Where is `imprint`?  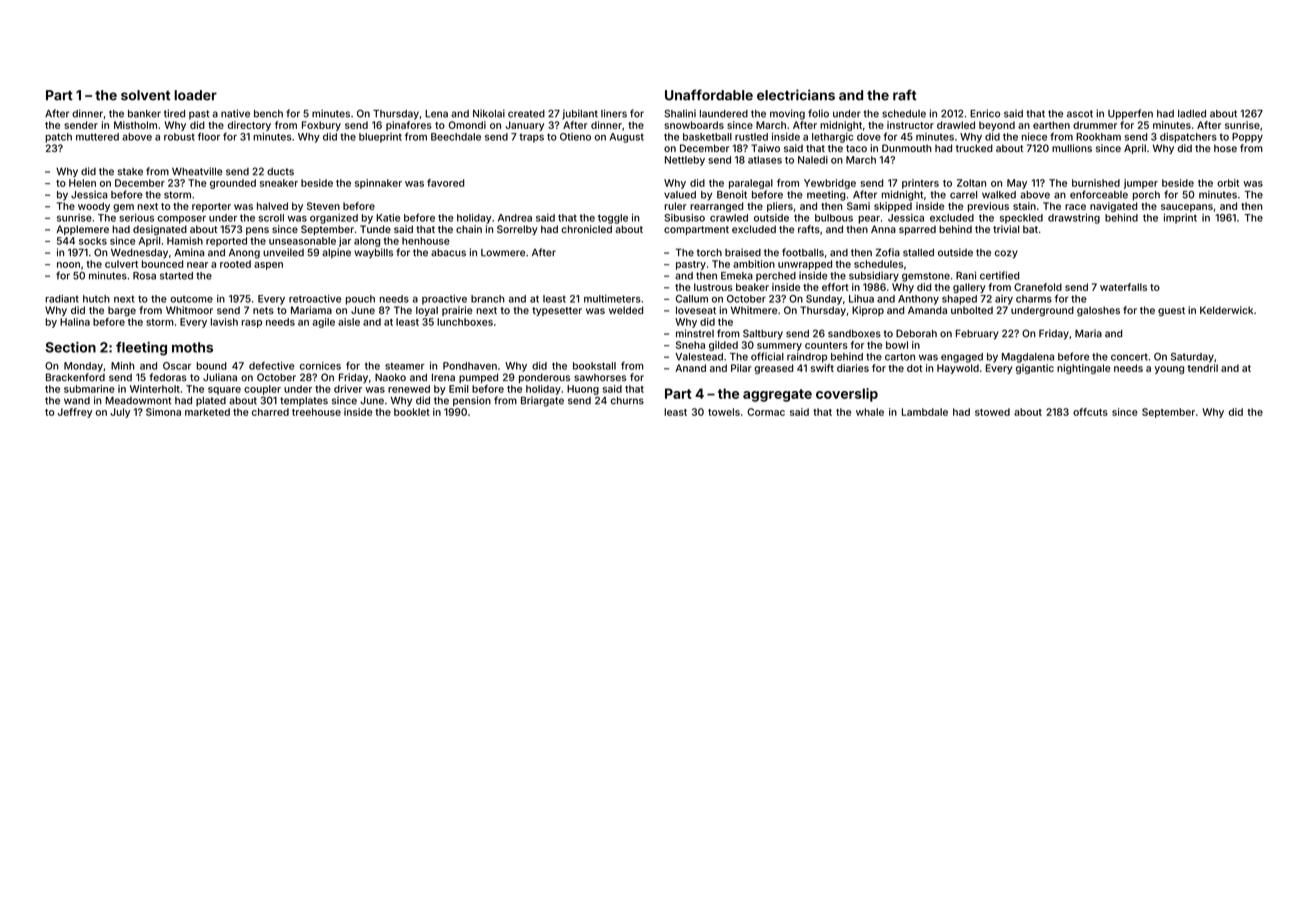 imprint is located at coordinates (1180, 219).
